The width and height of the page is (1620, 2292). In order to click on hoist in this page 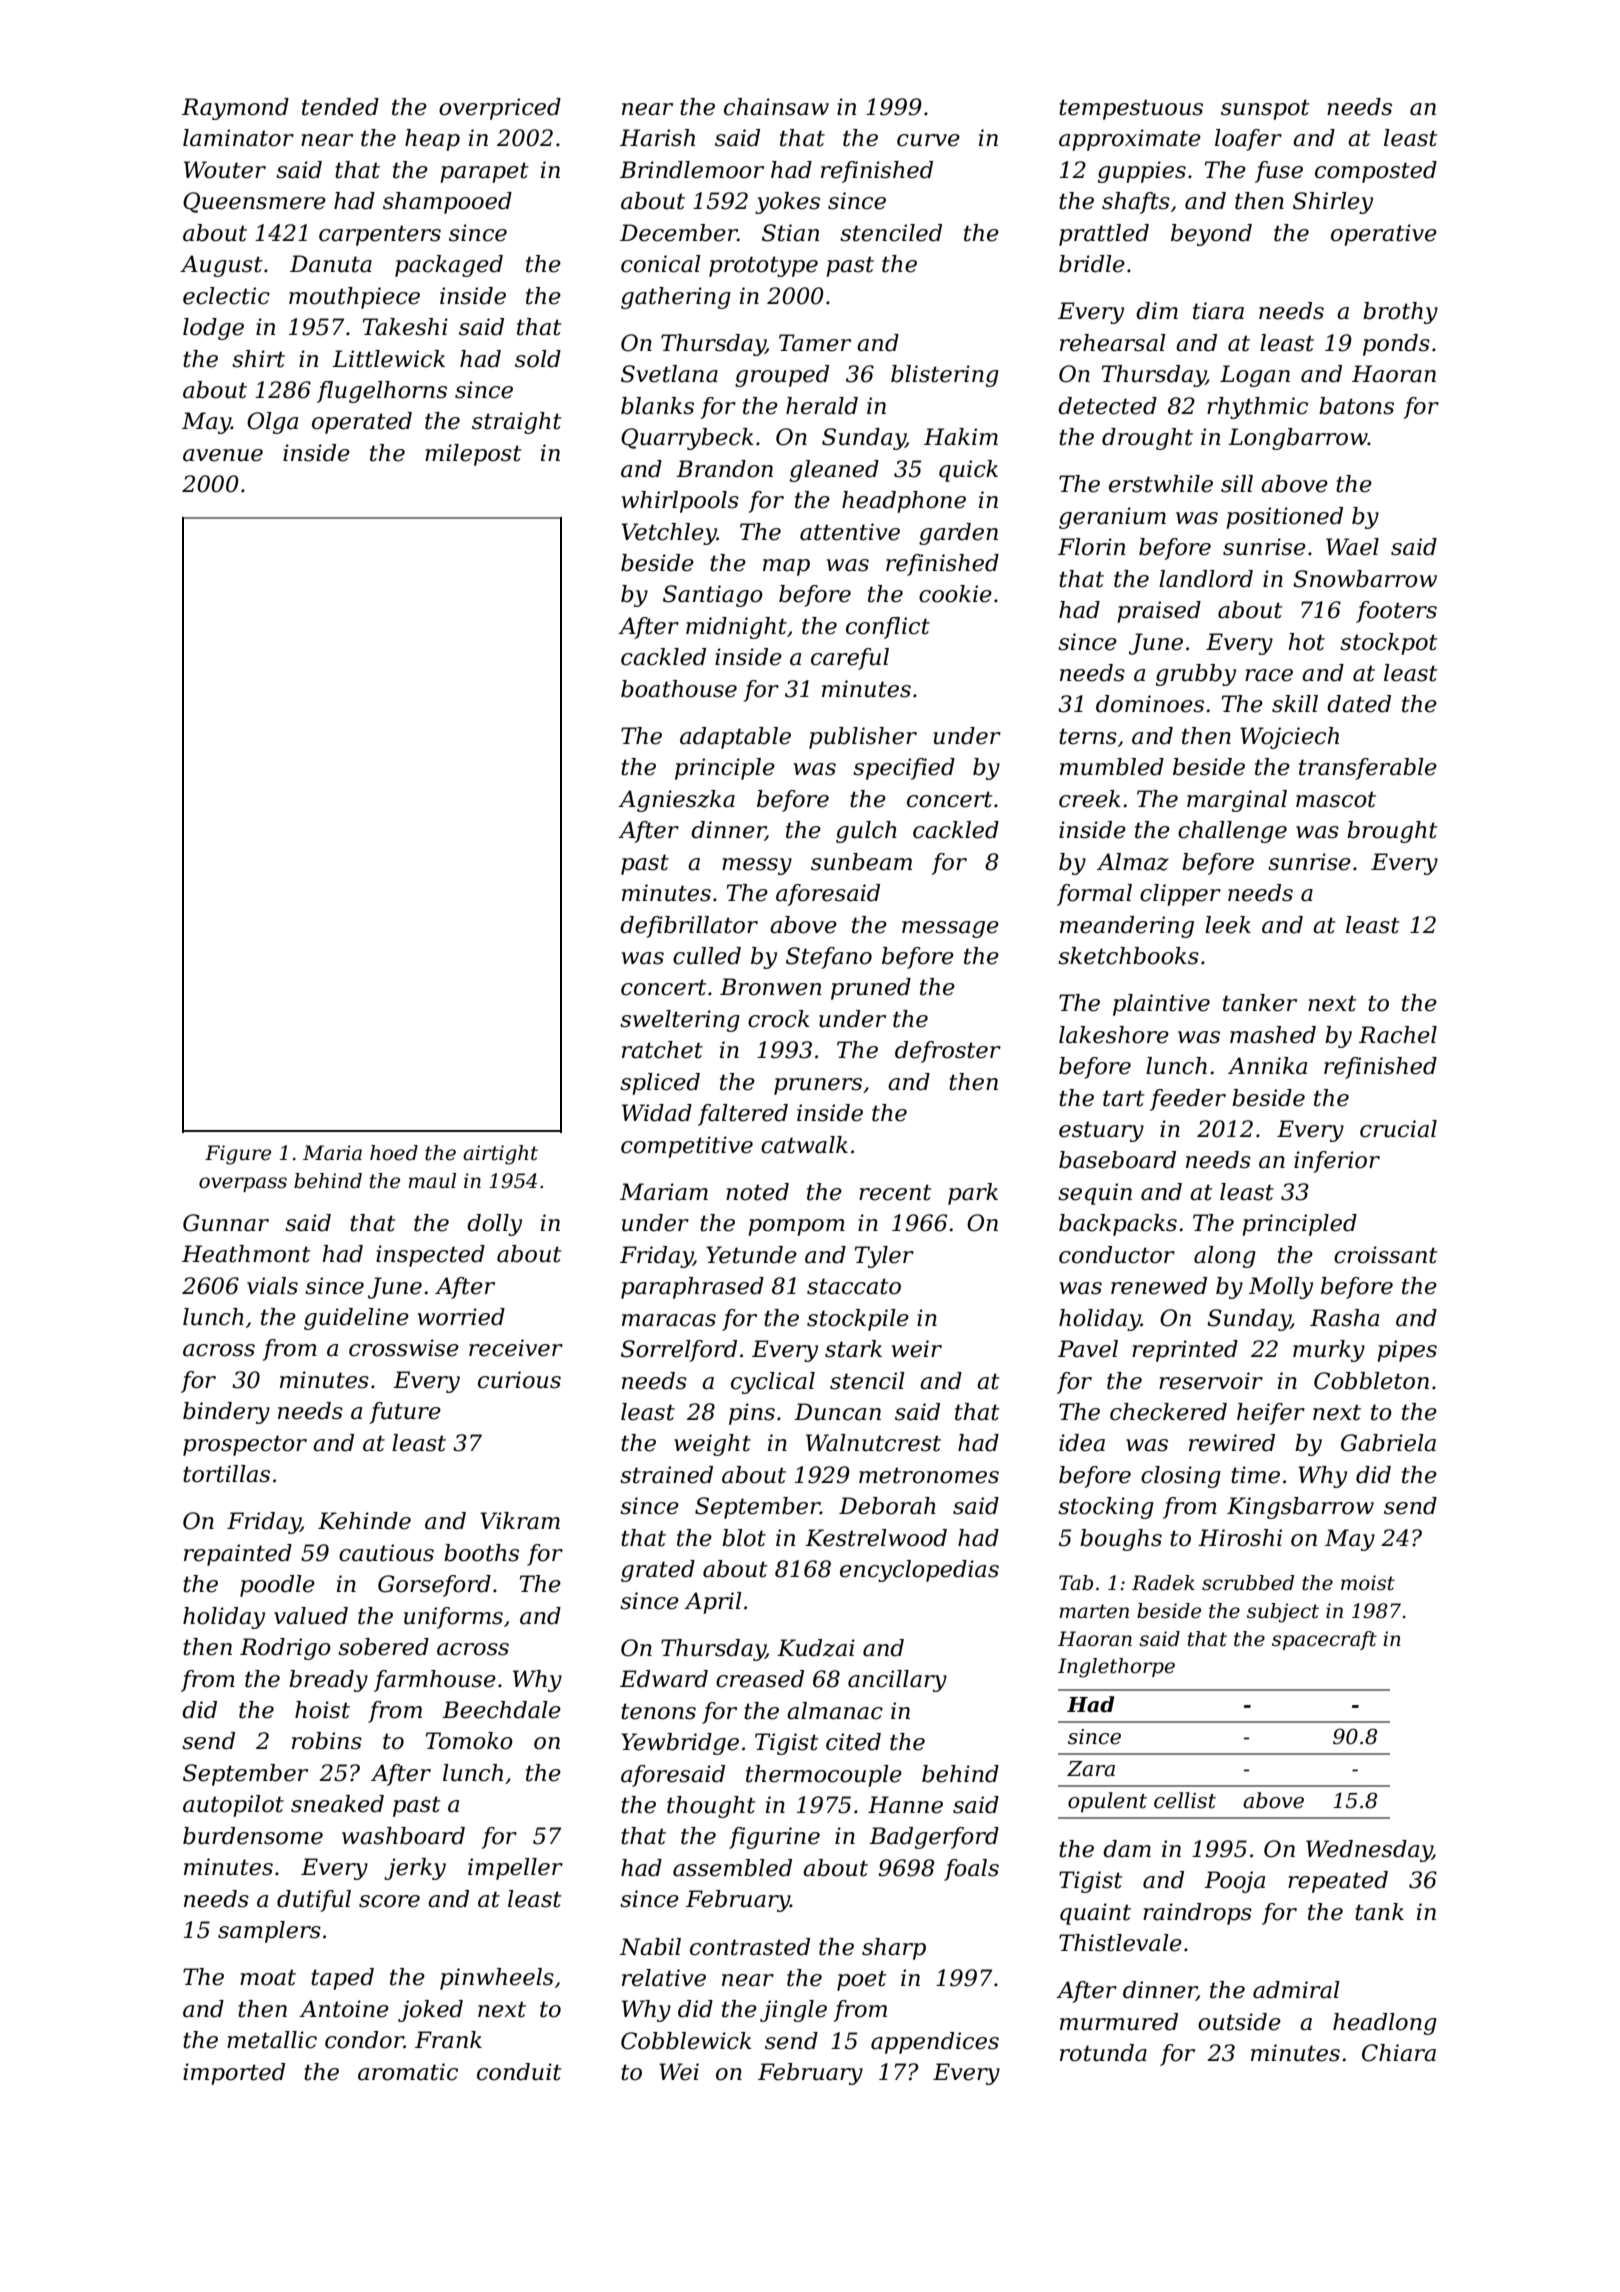, I will do `click(322, 1710)`.
